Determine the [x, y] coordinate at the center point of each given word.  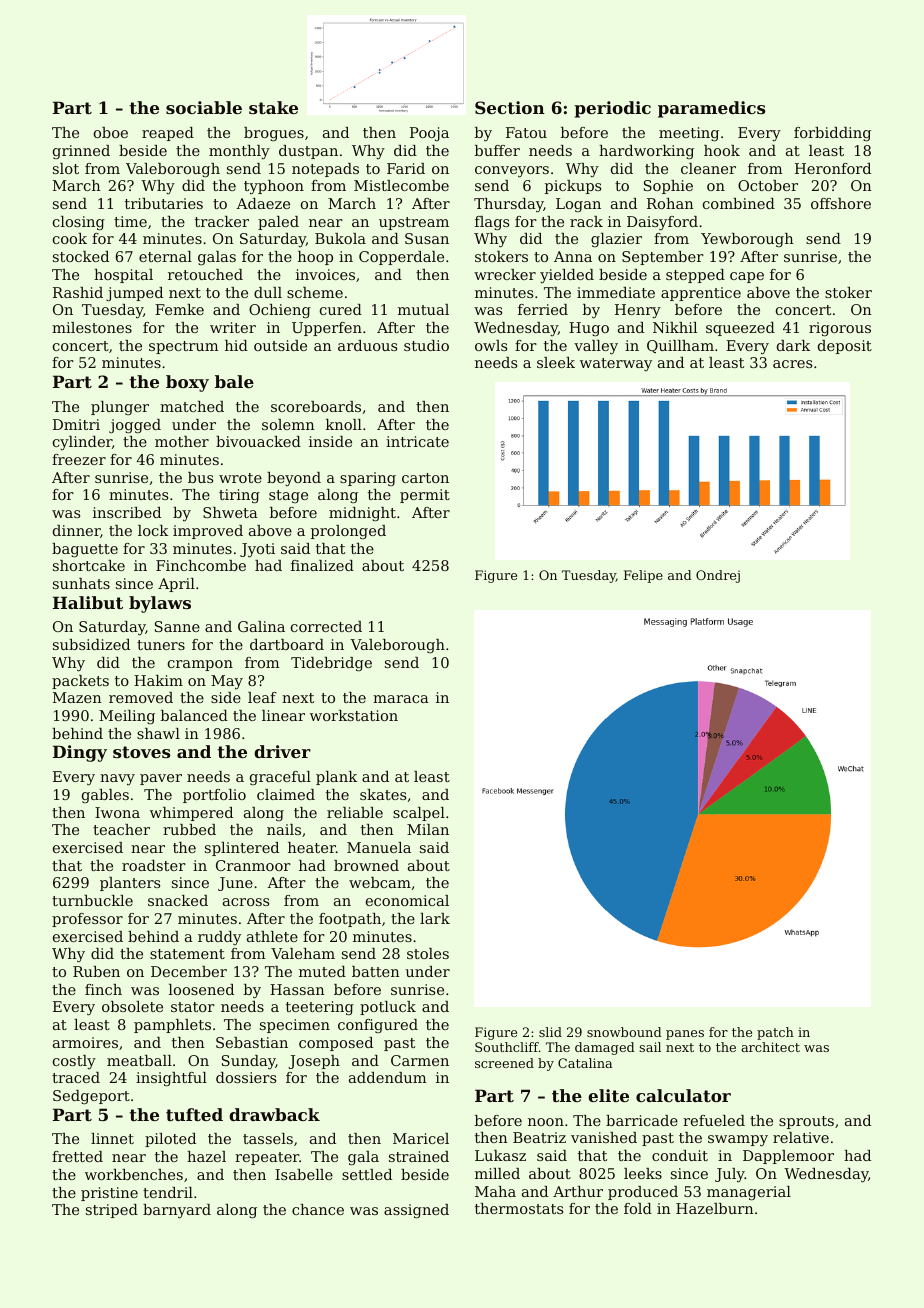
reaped [168, 134]
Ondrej [718, 576]
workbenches [134, 1174]
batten [376, 971]
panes [685, 1035]
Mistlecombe [401, 185]
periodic [612, 109]
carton [425, 478]
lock [153, 530]
